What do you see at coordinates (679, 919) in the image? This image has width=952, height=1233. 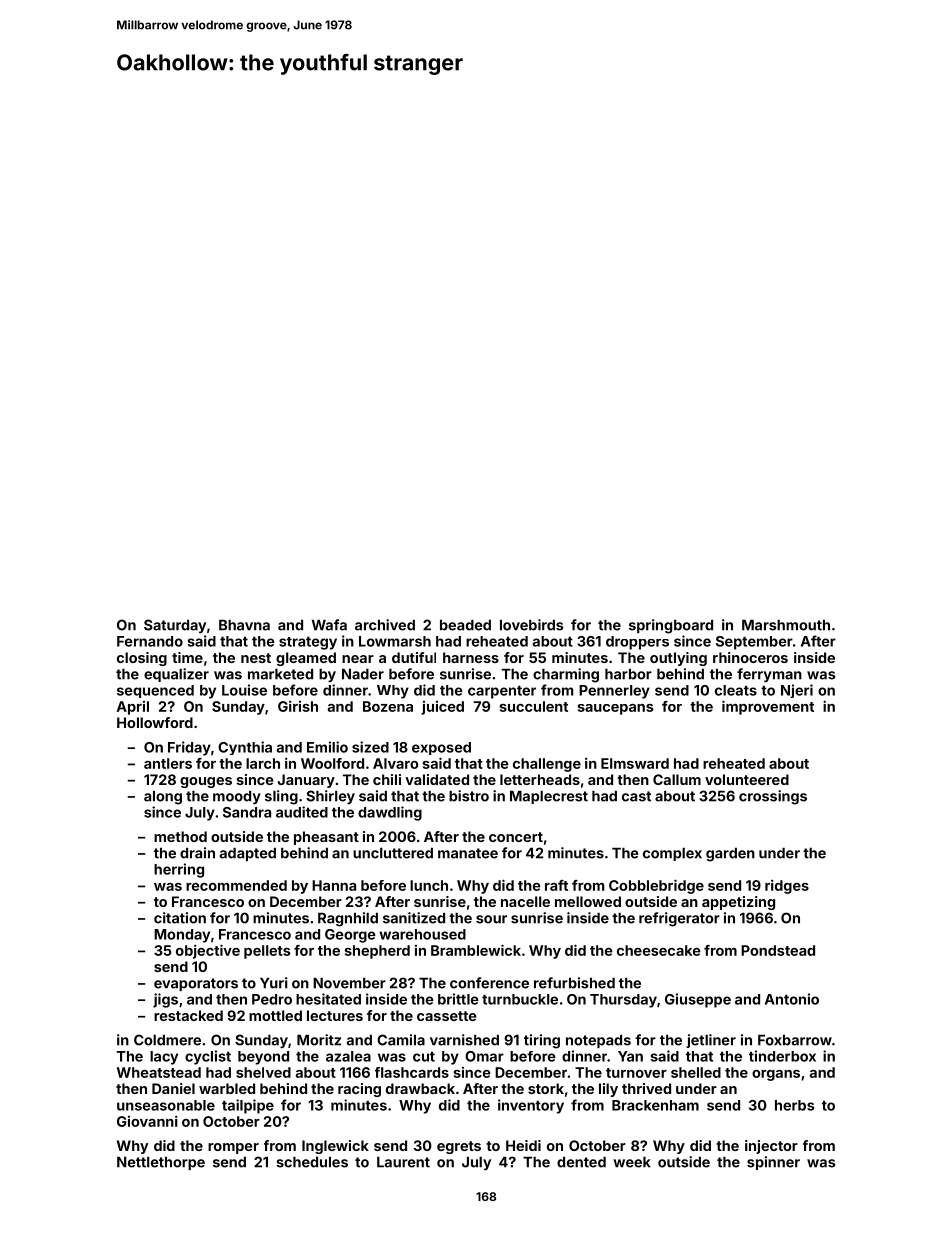 I see `refrigerator` at bounding box center [679, 919].
